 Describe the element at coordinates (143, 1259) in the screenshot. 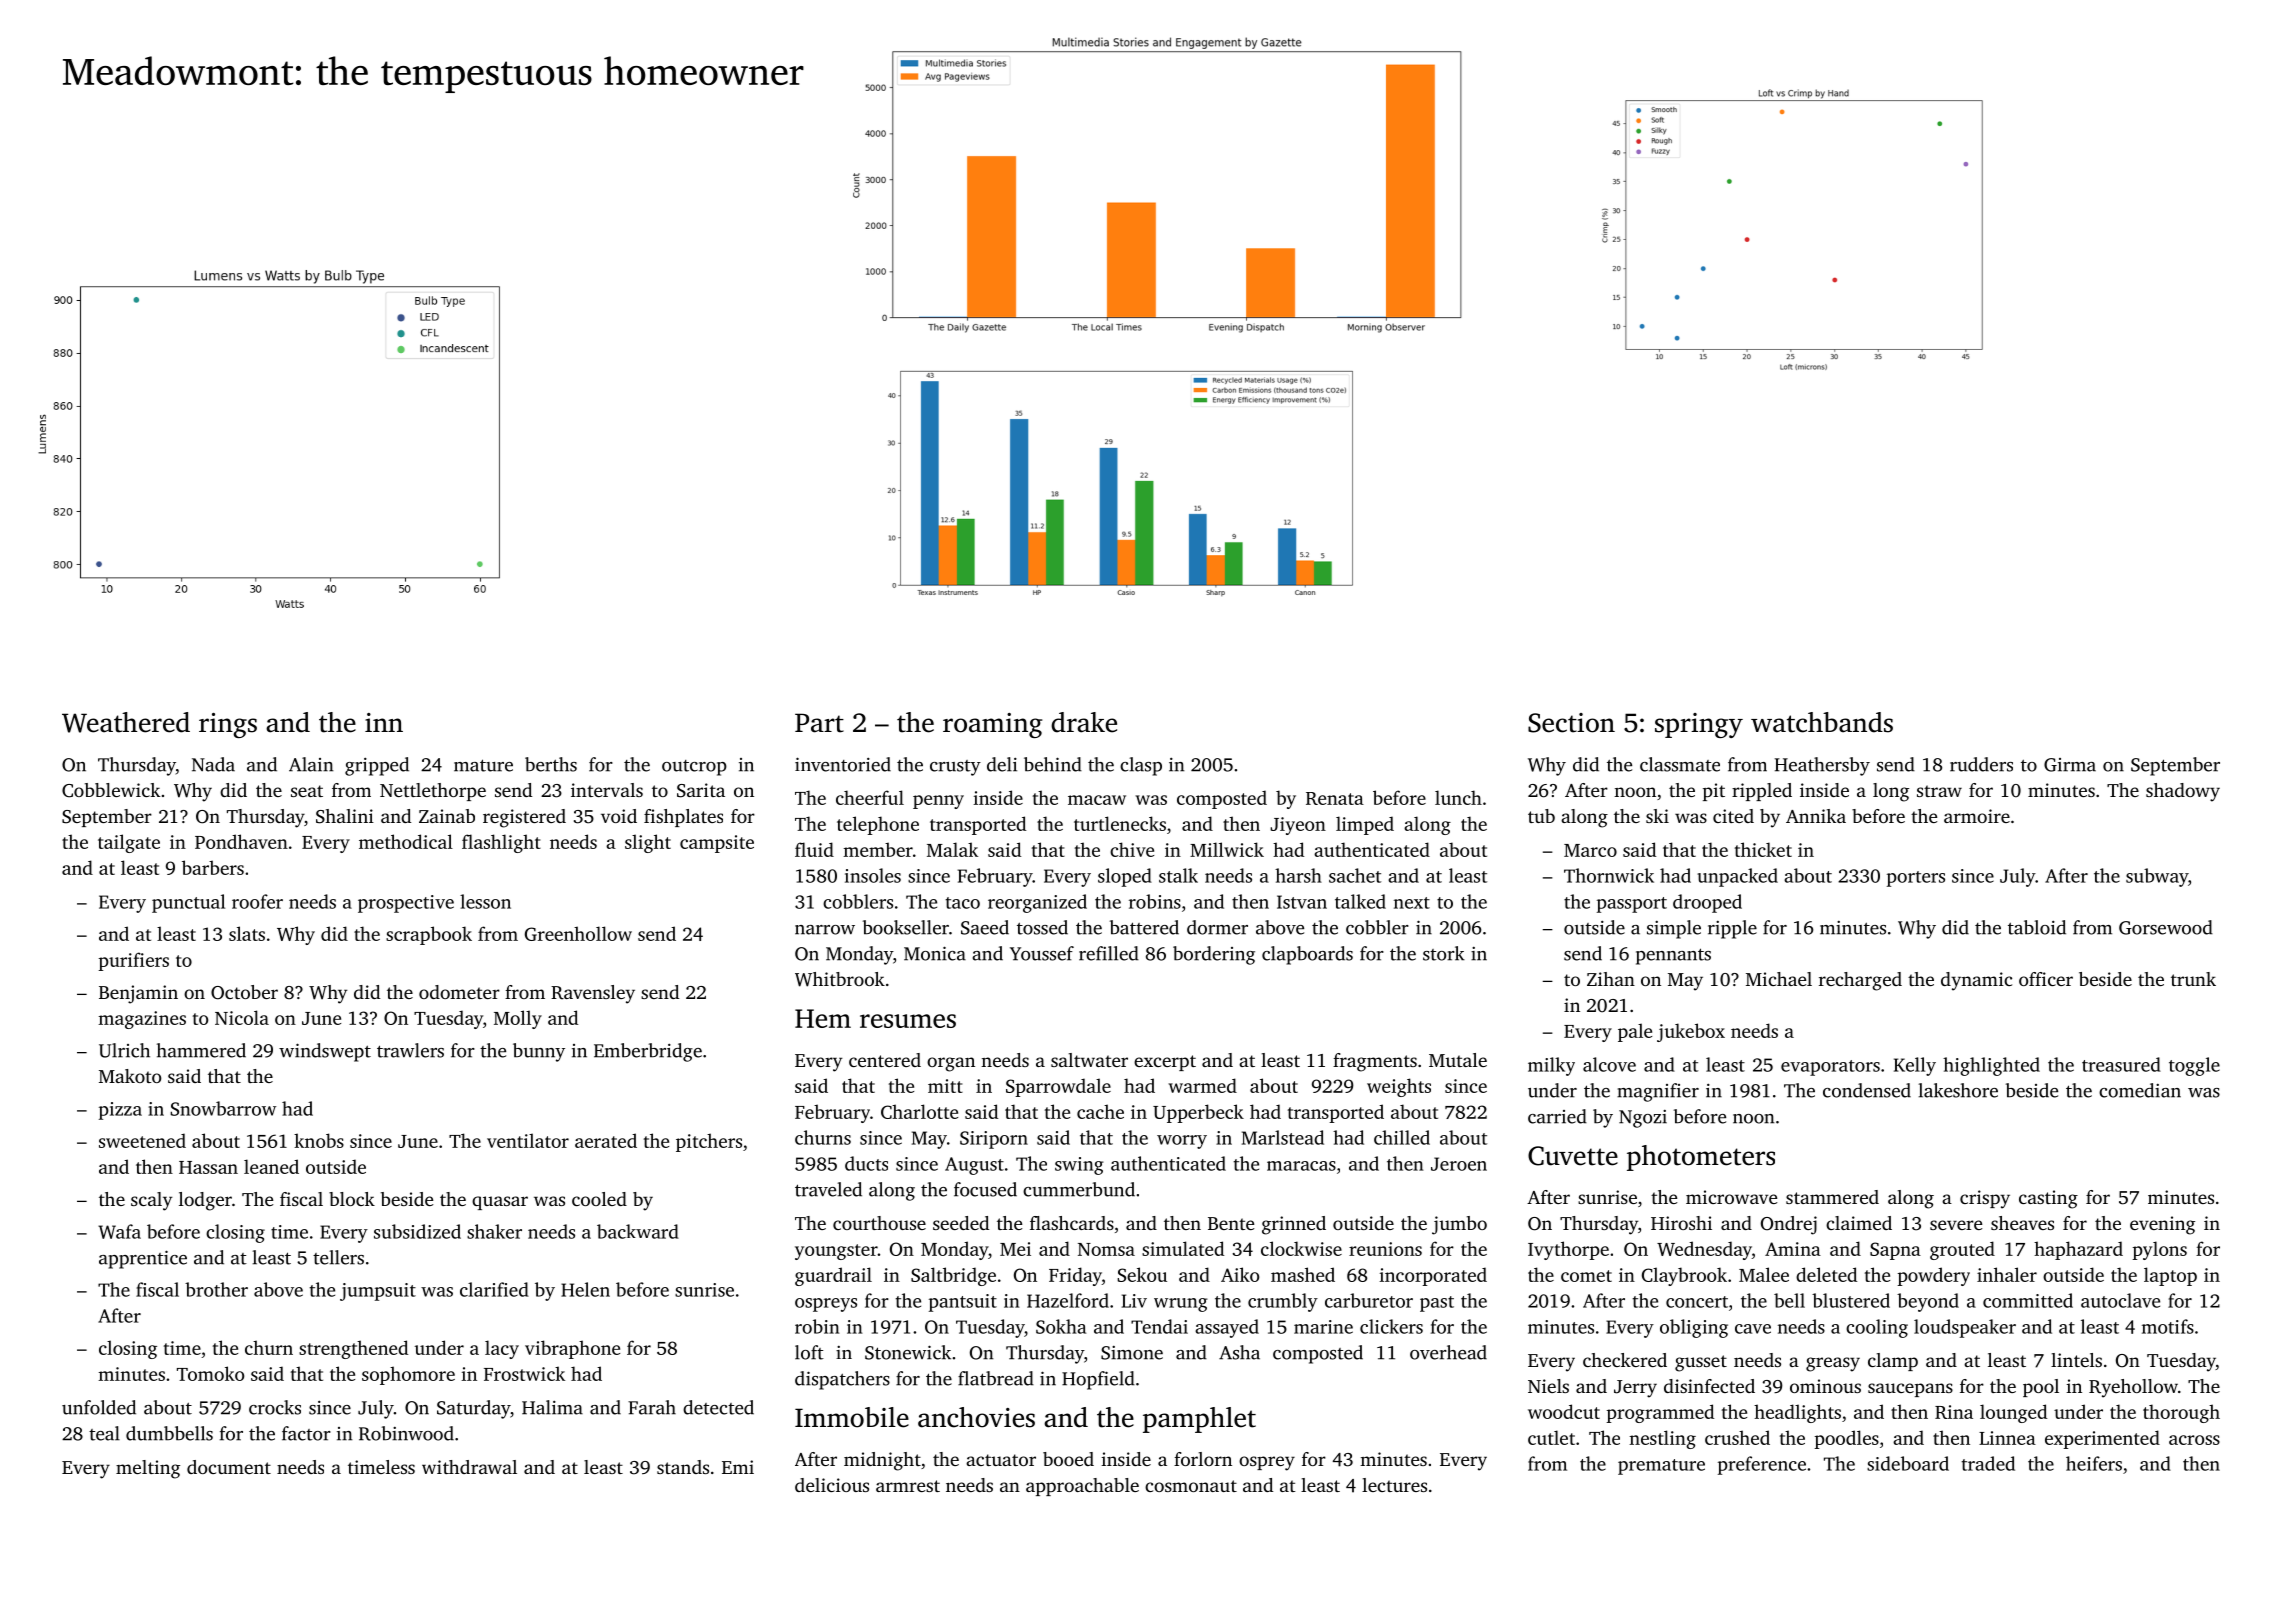

I see `apprentice` at that location.
